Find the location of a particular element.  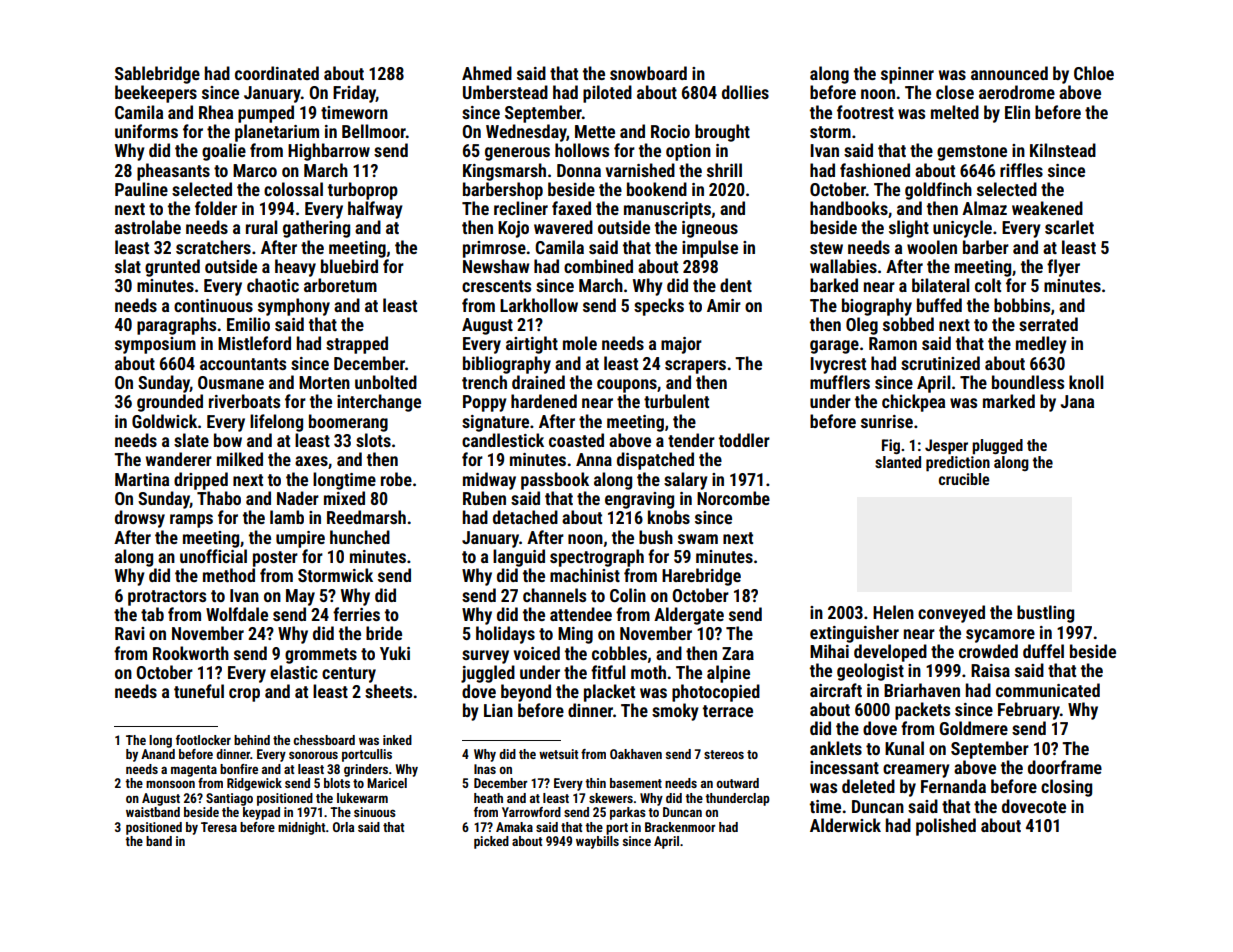

wanderer is located at coordinates (179, 459).
